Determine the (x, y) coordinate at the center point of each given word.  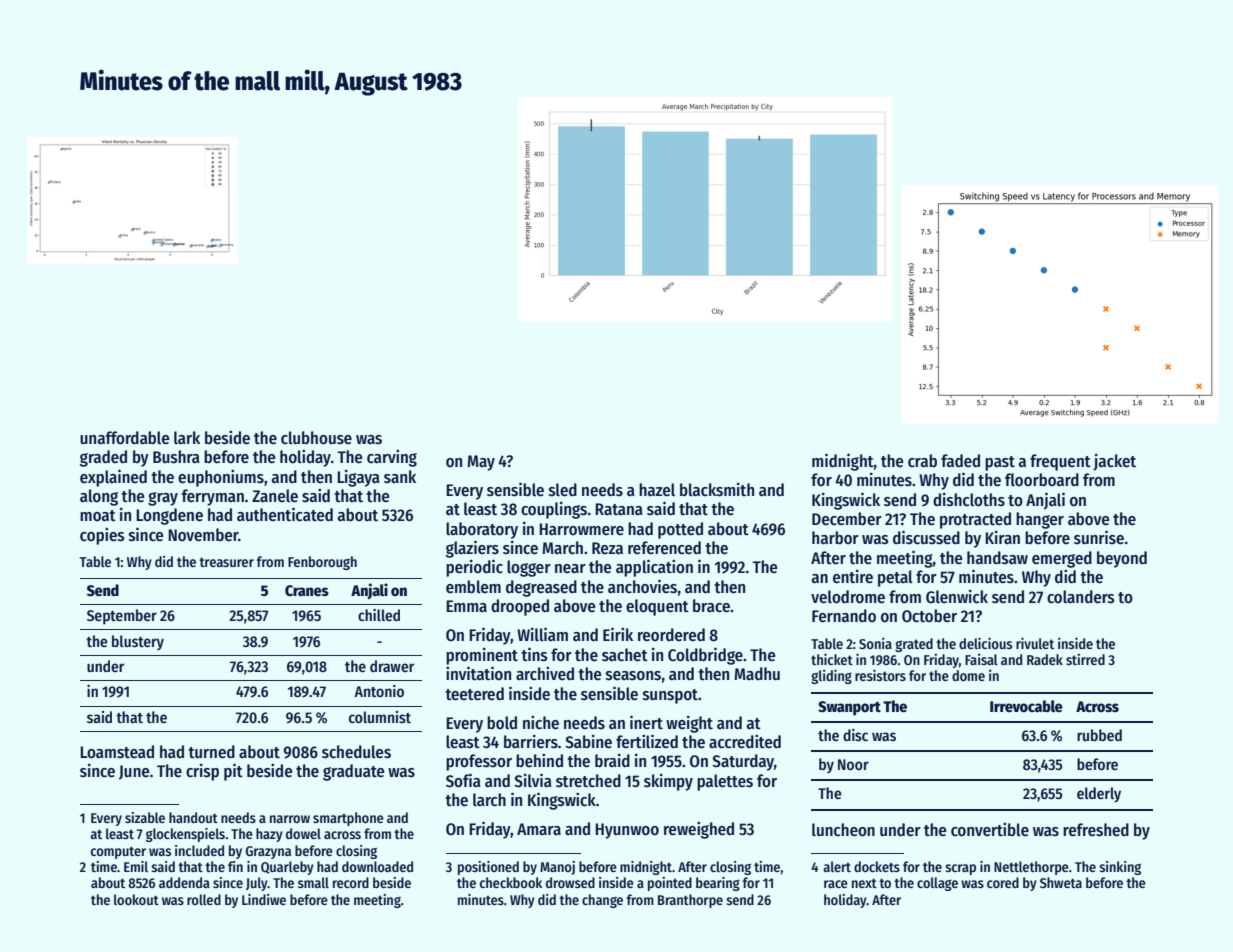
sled (563, 490)
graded (103, 458)
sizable (145, 817)
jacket (1114, 462)
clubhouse (316, 438)
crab (922, 461)
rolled (204, 899)
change (602, 901)
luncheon (843, 830)
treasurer (226, 562)
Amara (539, 829)
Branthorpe (690, 901)
